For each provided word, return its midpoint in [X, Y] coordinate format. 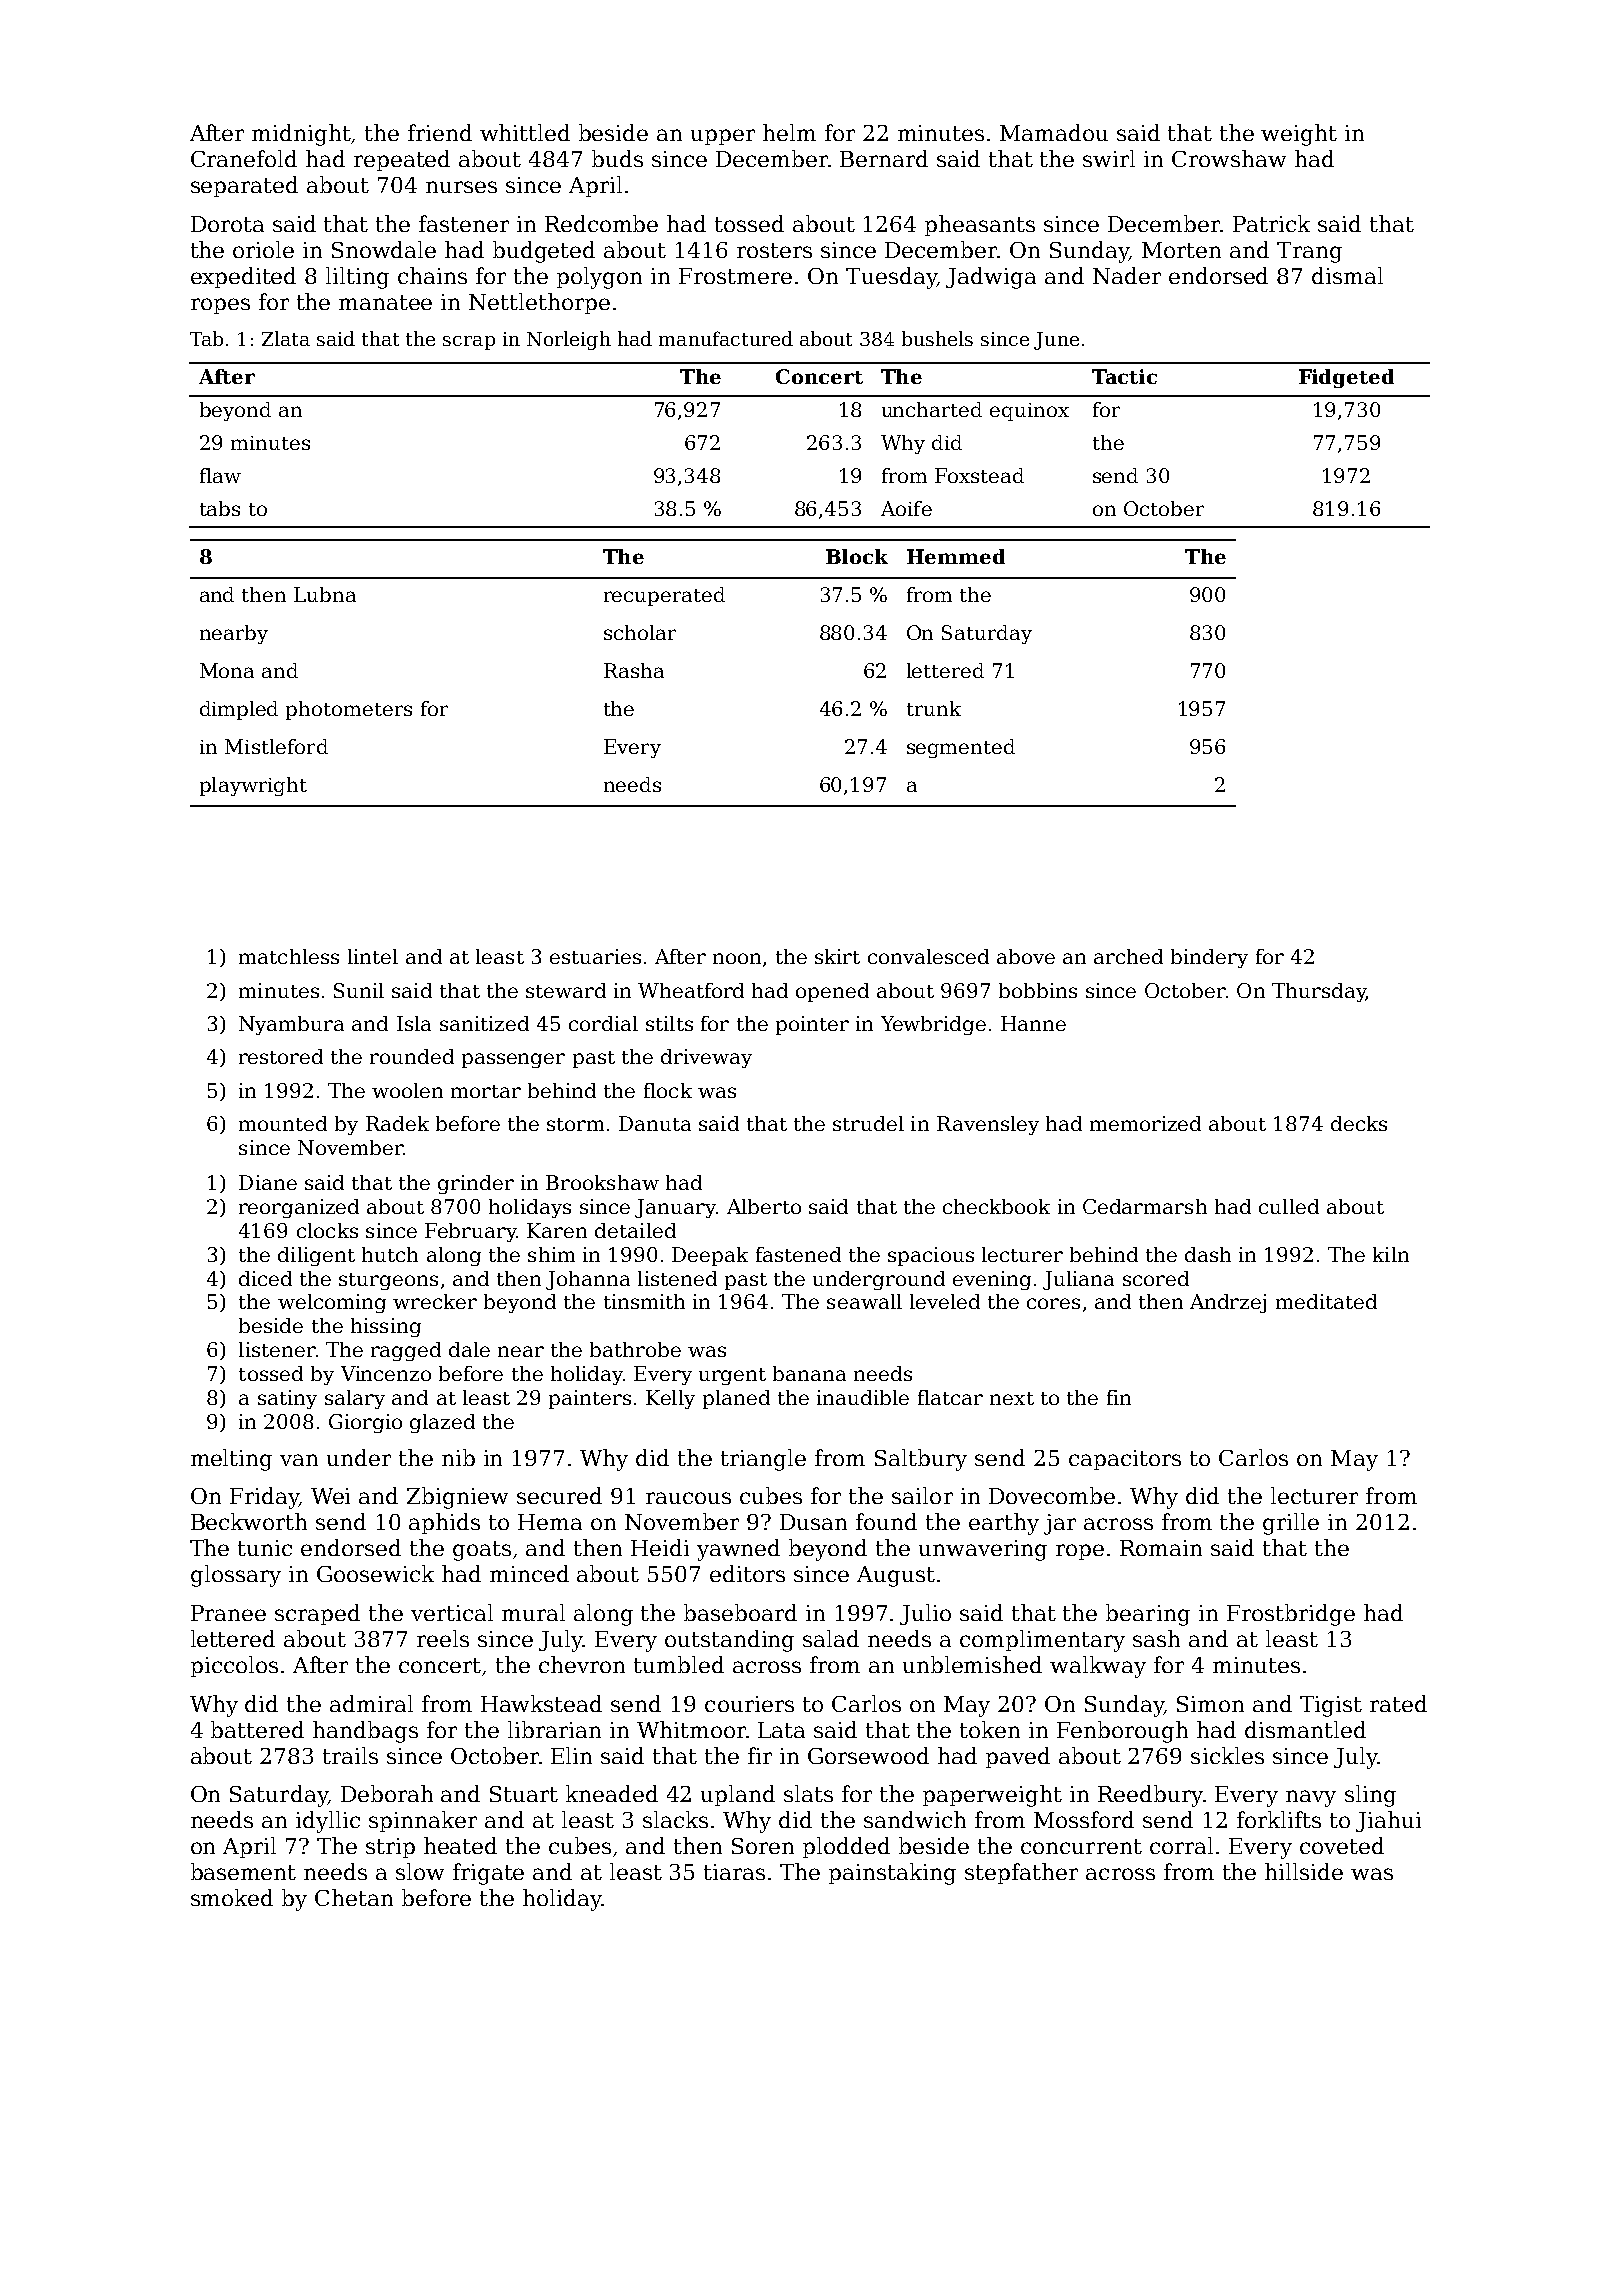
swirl [1109, 158]
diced [265, 1278]
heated [460, 1845]
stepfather [1021, 1873]
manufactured [726, 338]
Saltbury [921, 1460]
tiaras [734, 1872]
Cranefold [244, 158]
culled [1289, 1206]
